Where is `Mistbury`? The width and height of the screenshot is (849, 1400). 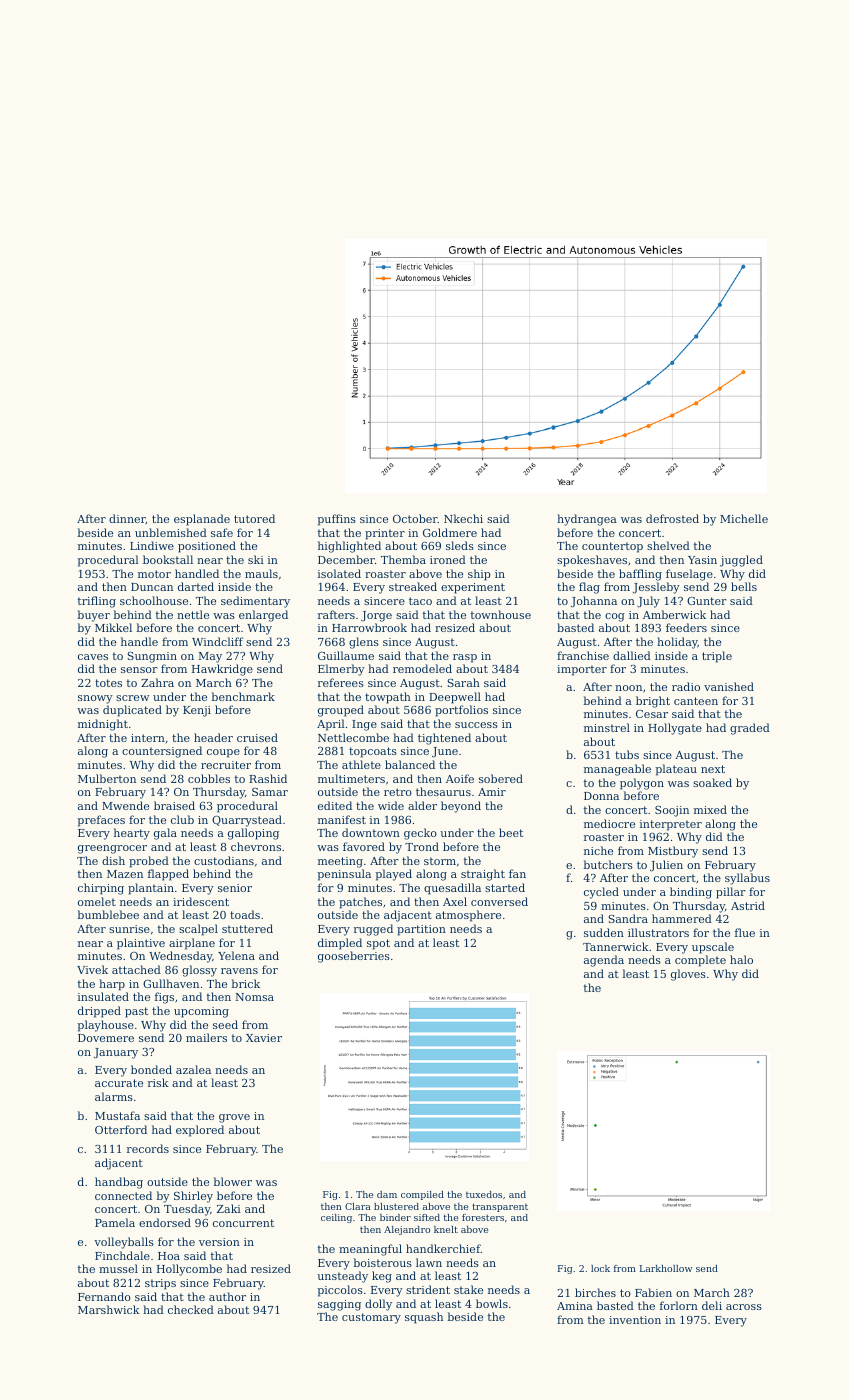
Mistbury is located at coordinates (673, 852).
